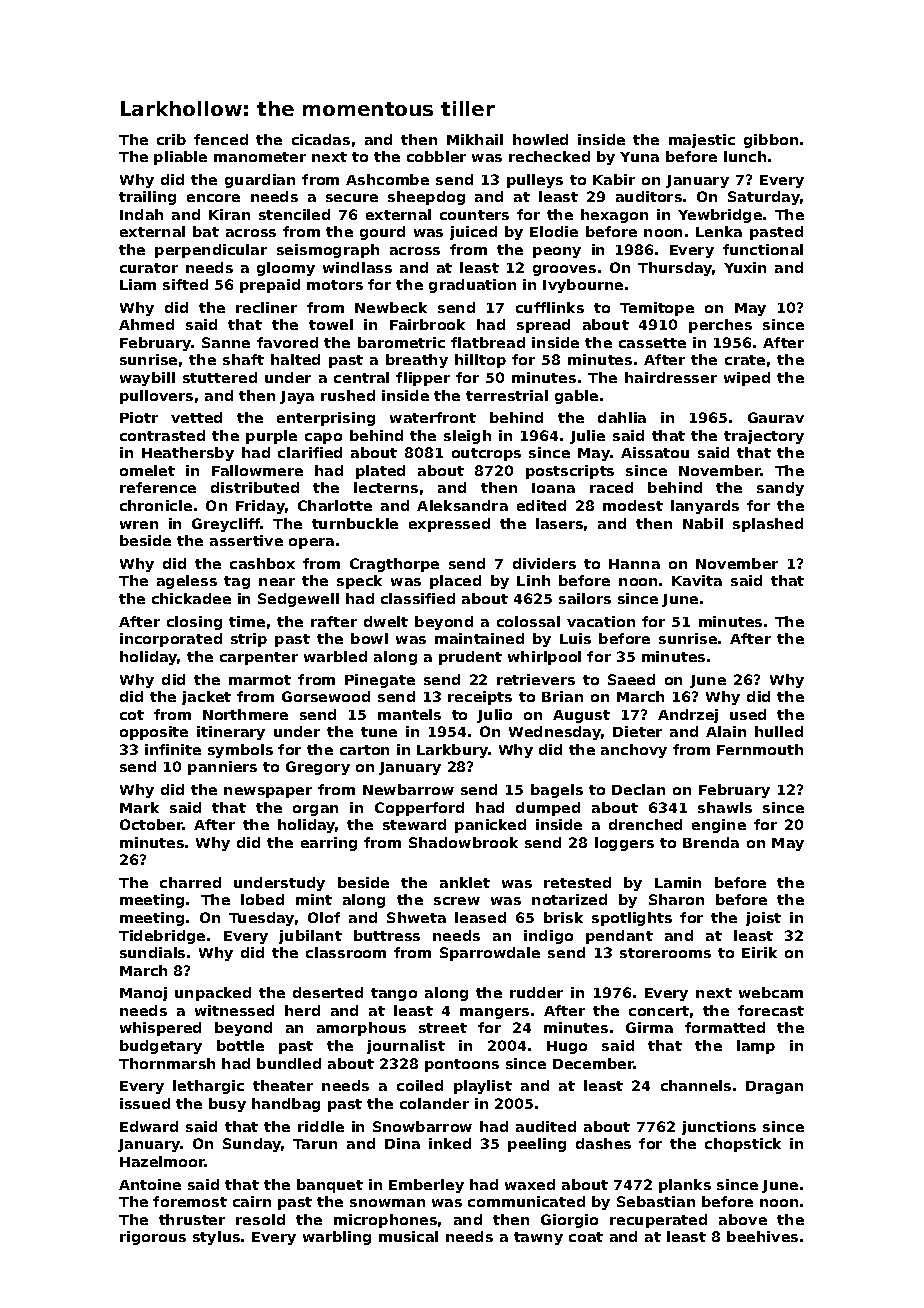  I want to click on splashed, so click(768, 525).
